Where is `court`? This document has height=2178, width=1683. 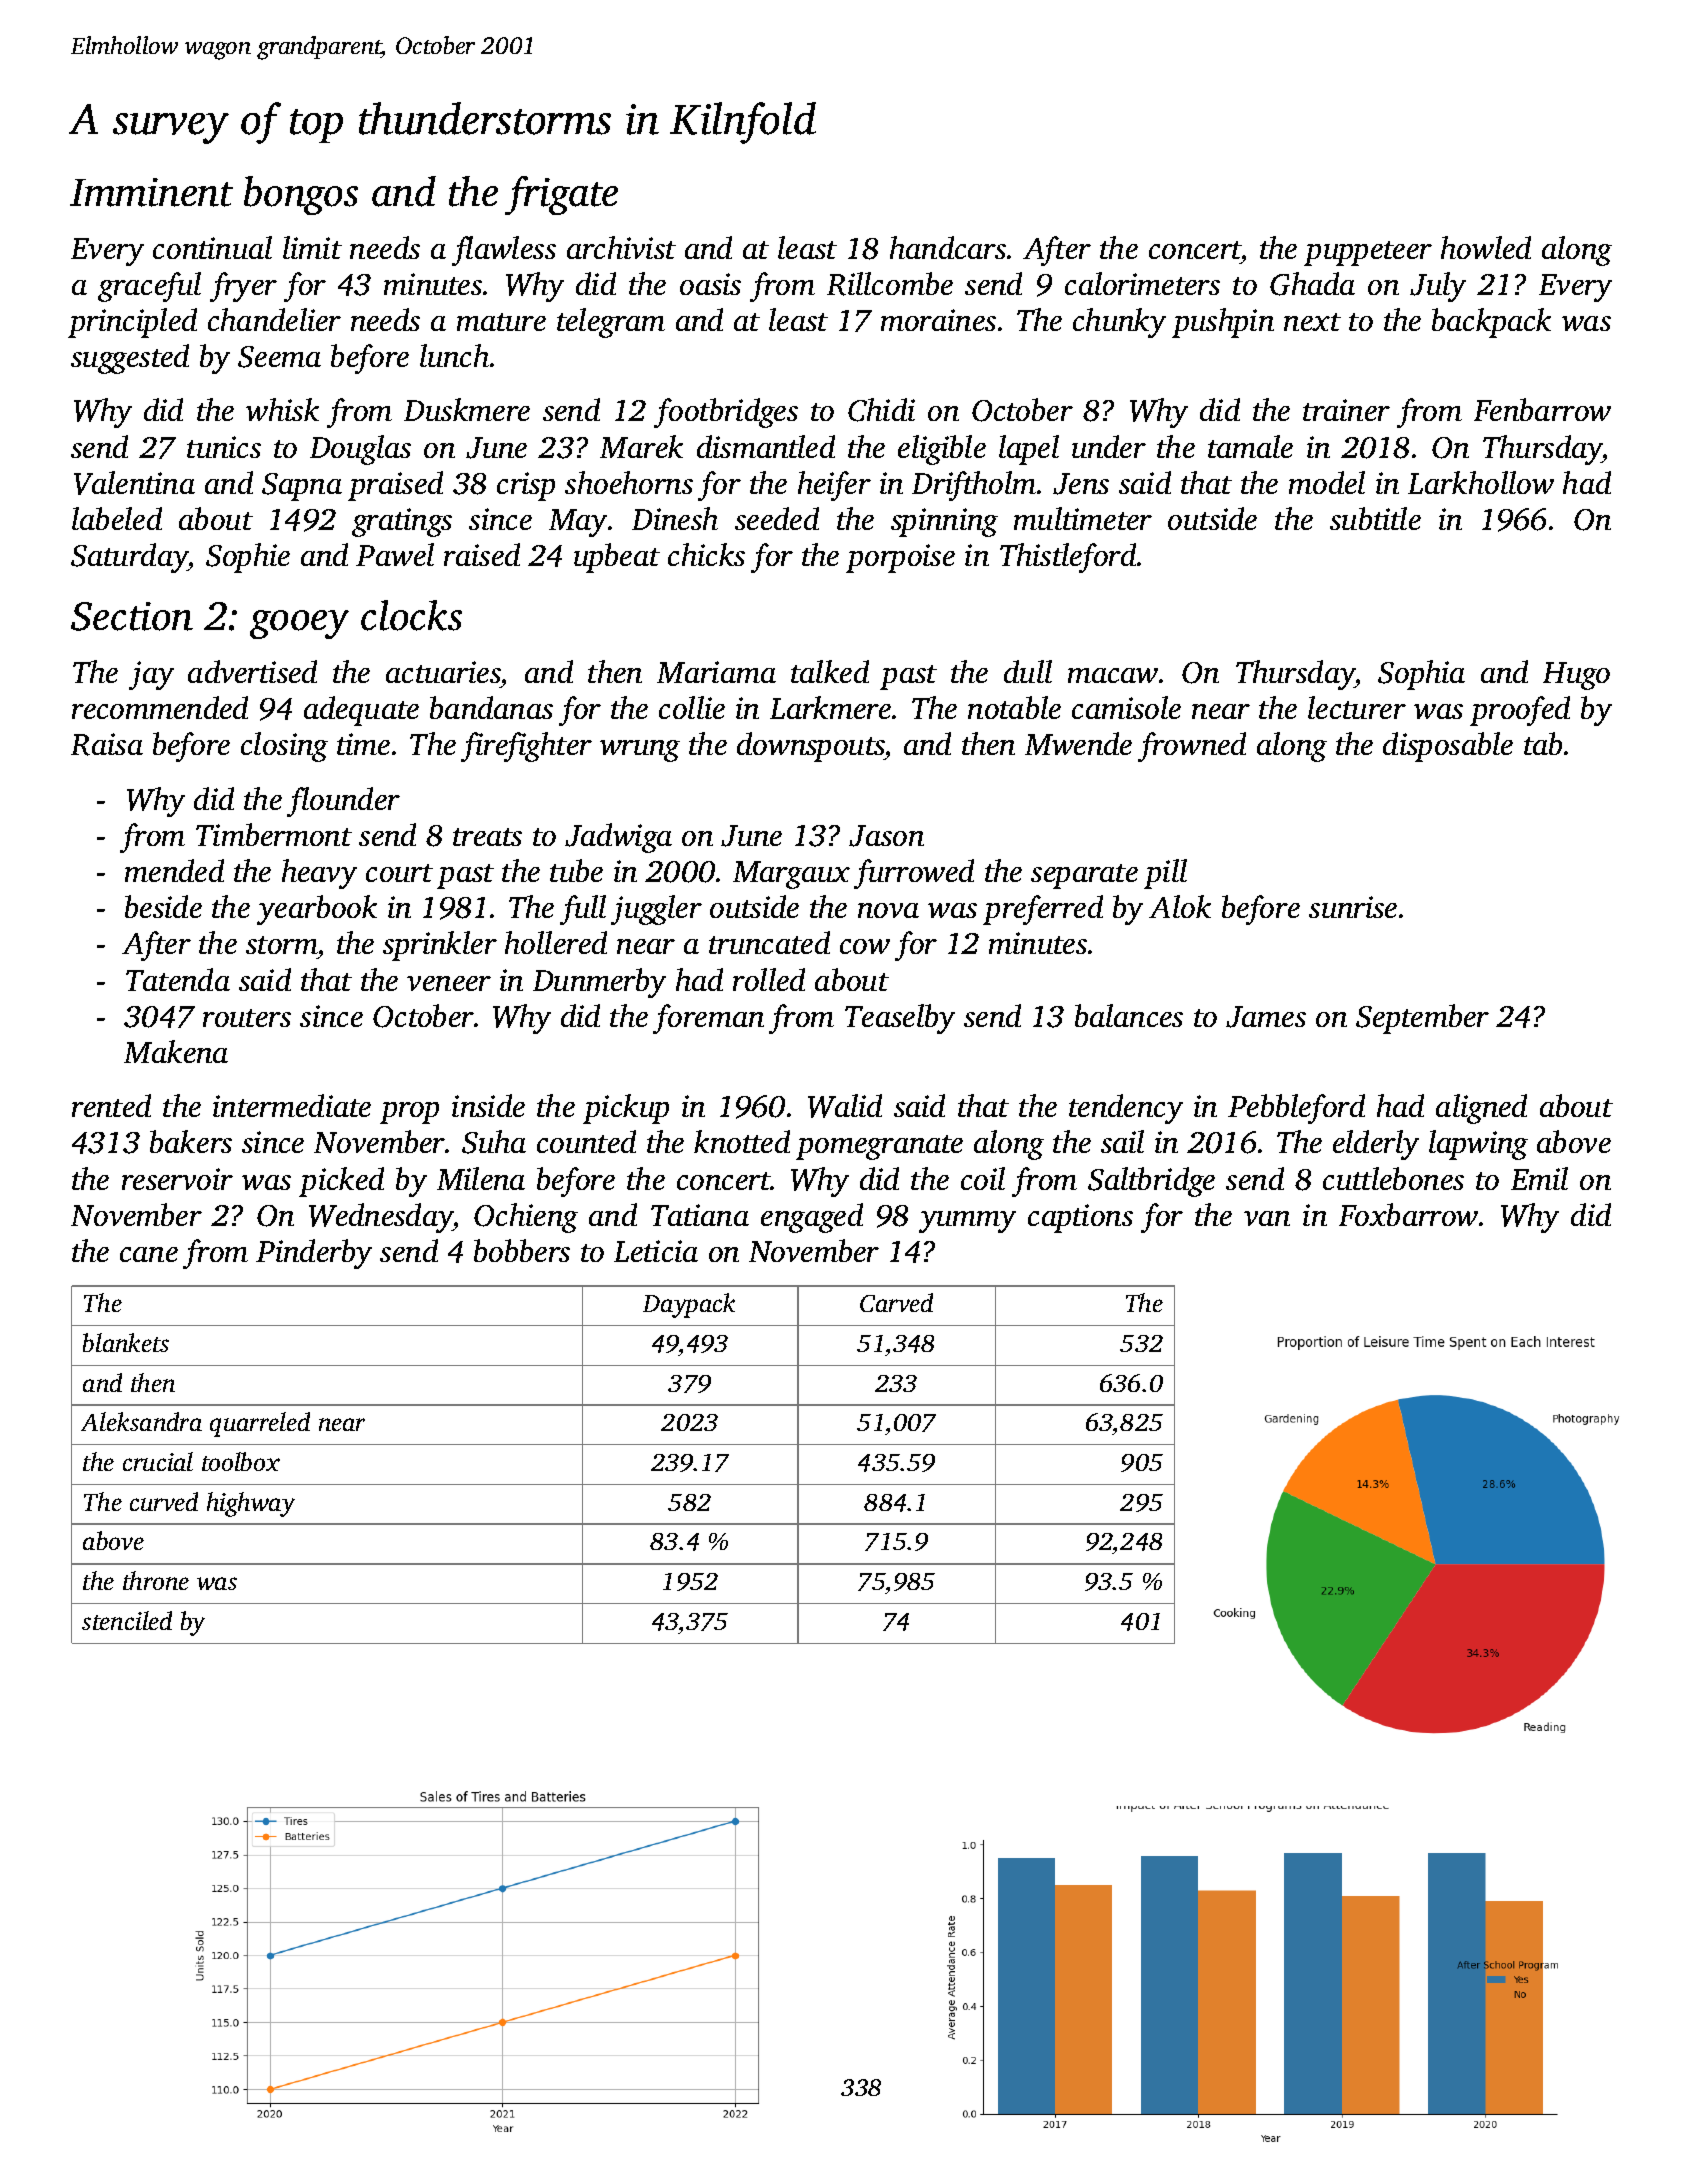 court is located at coordinates (399, 873).
